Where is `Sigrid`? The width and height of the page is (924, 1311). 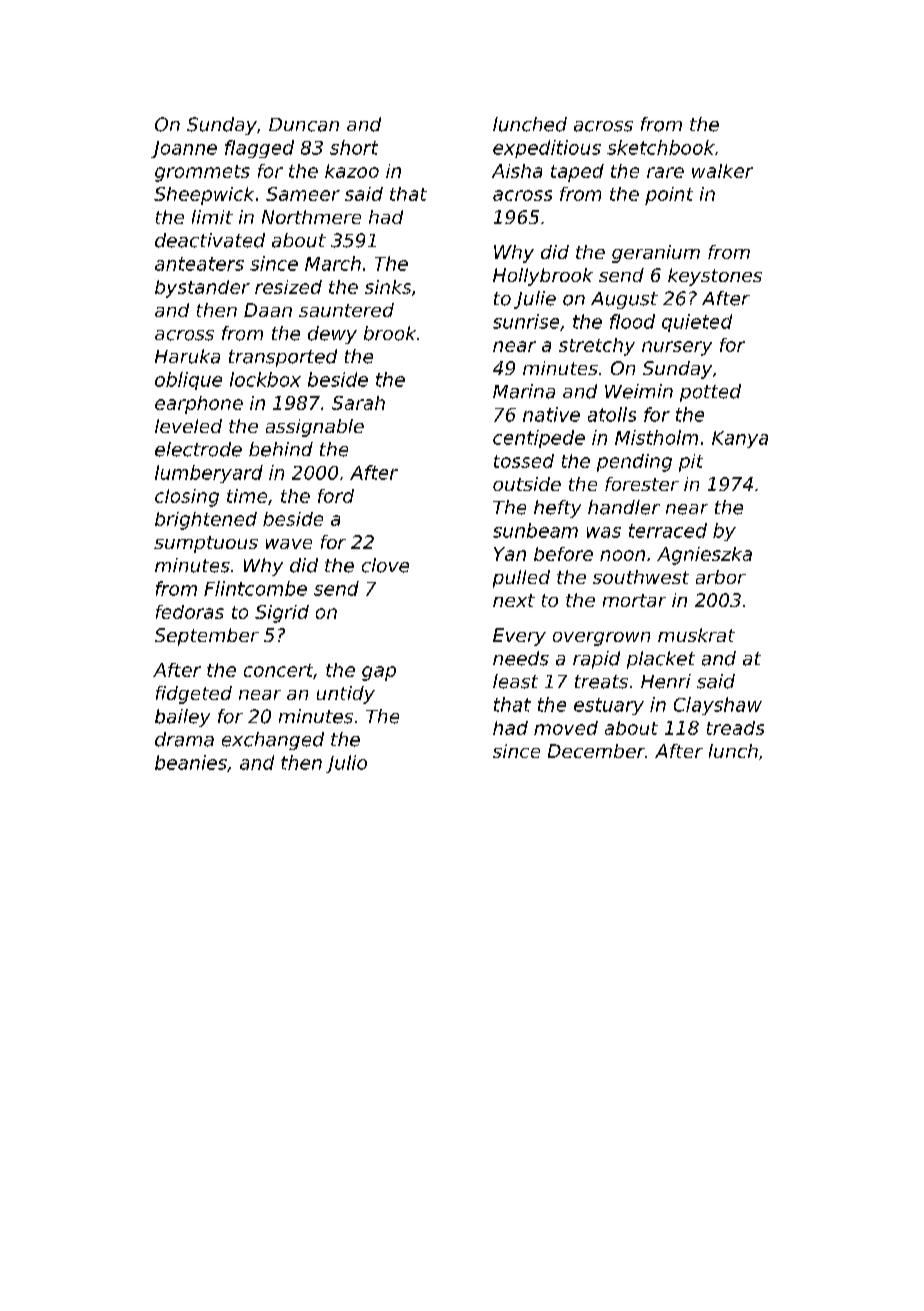 Sigrid is located at coordinates (282, 614).
